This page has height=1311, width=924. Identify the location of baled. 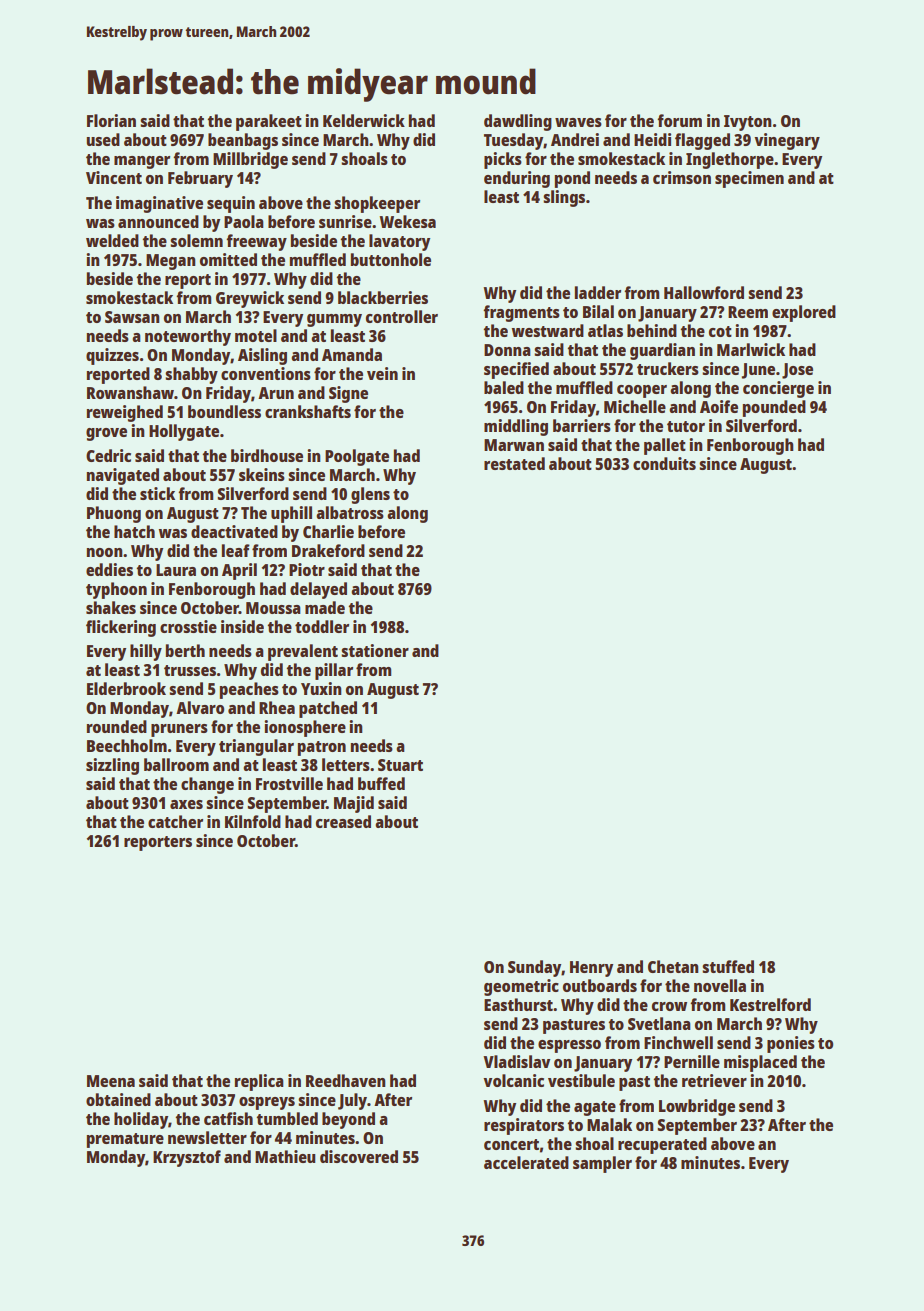
(504, 387).
